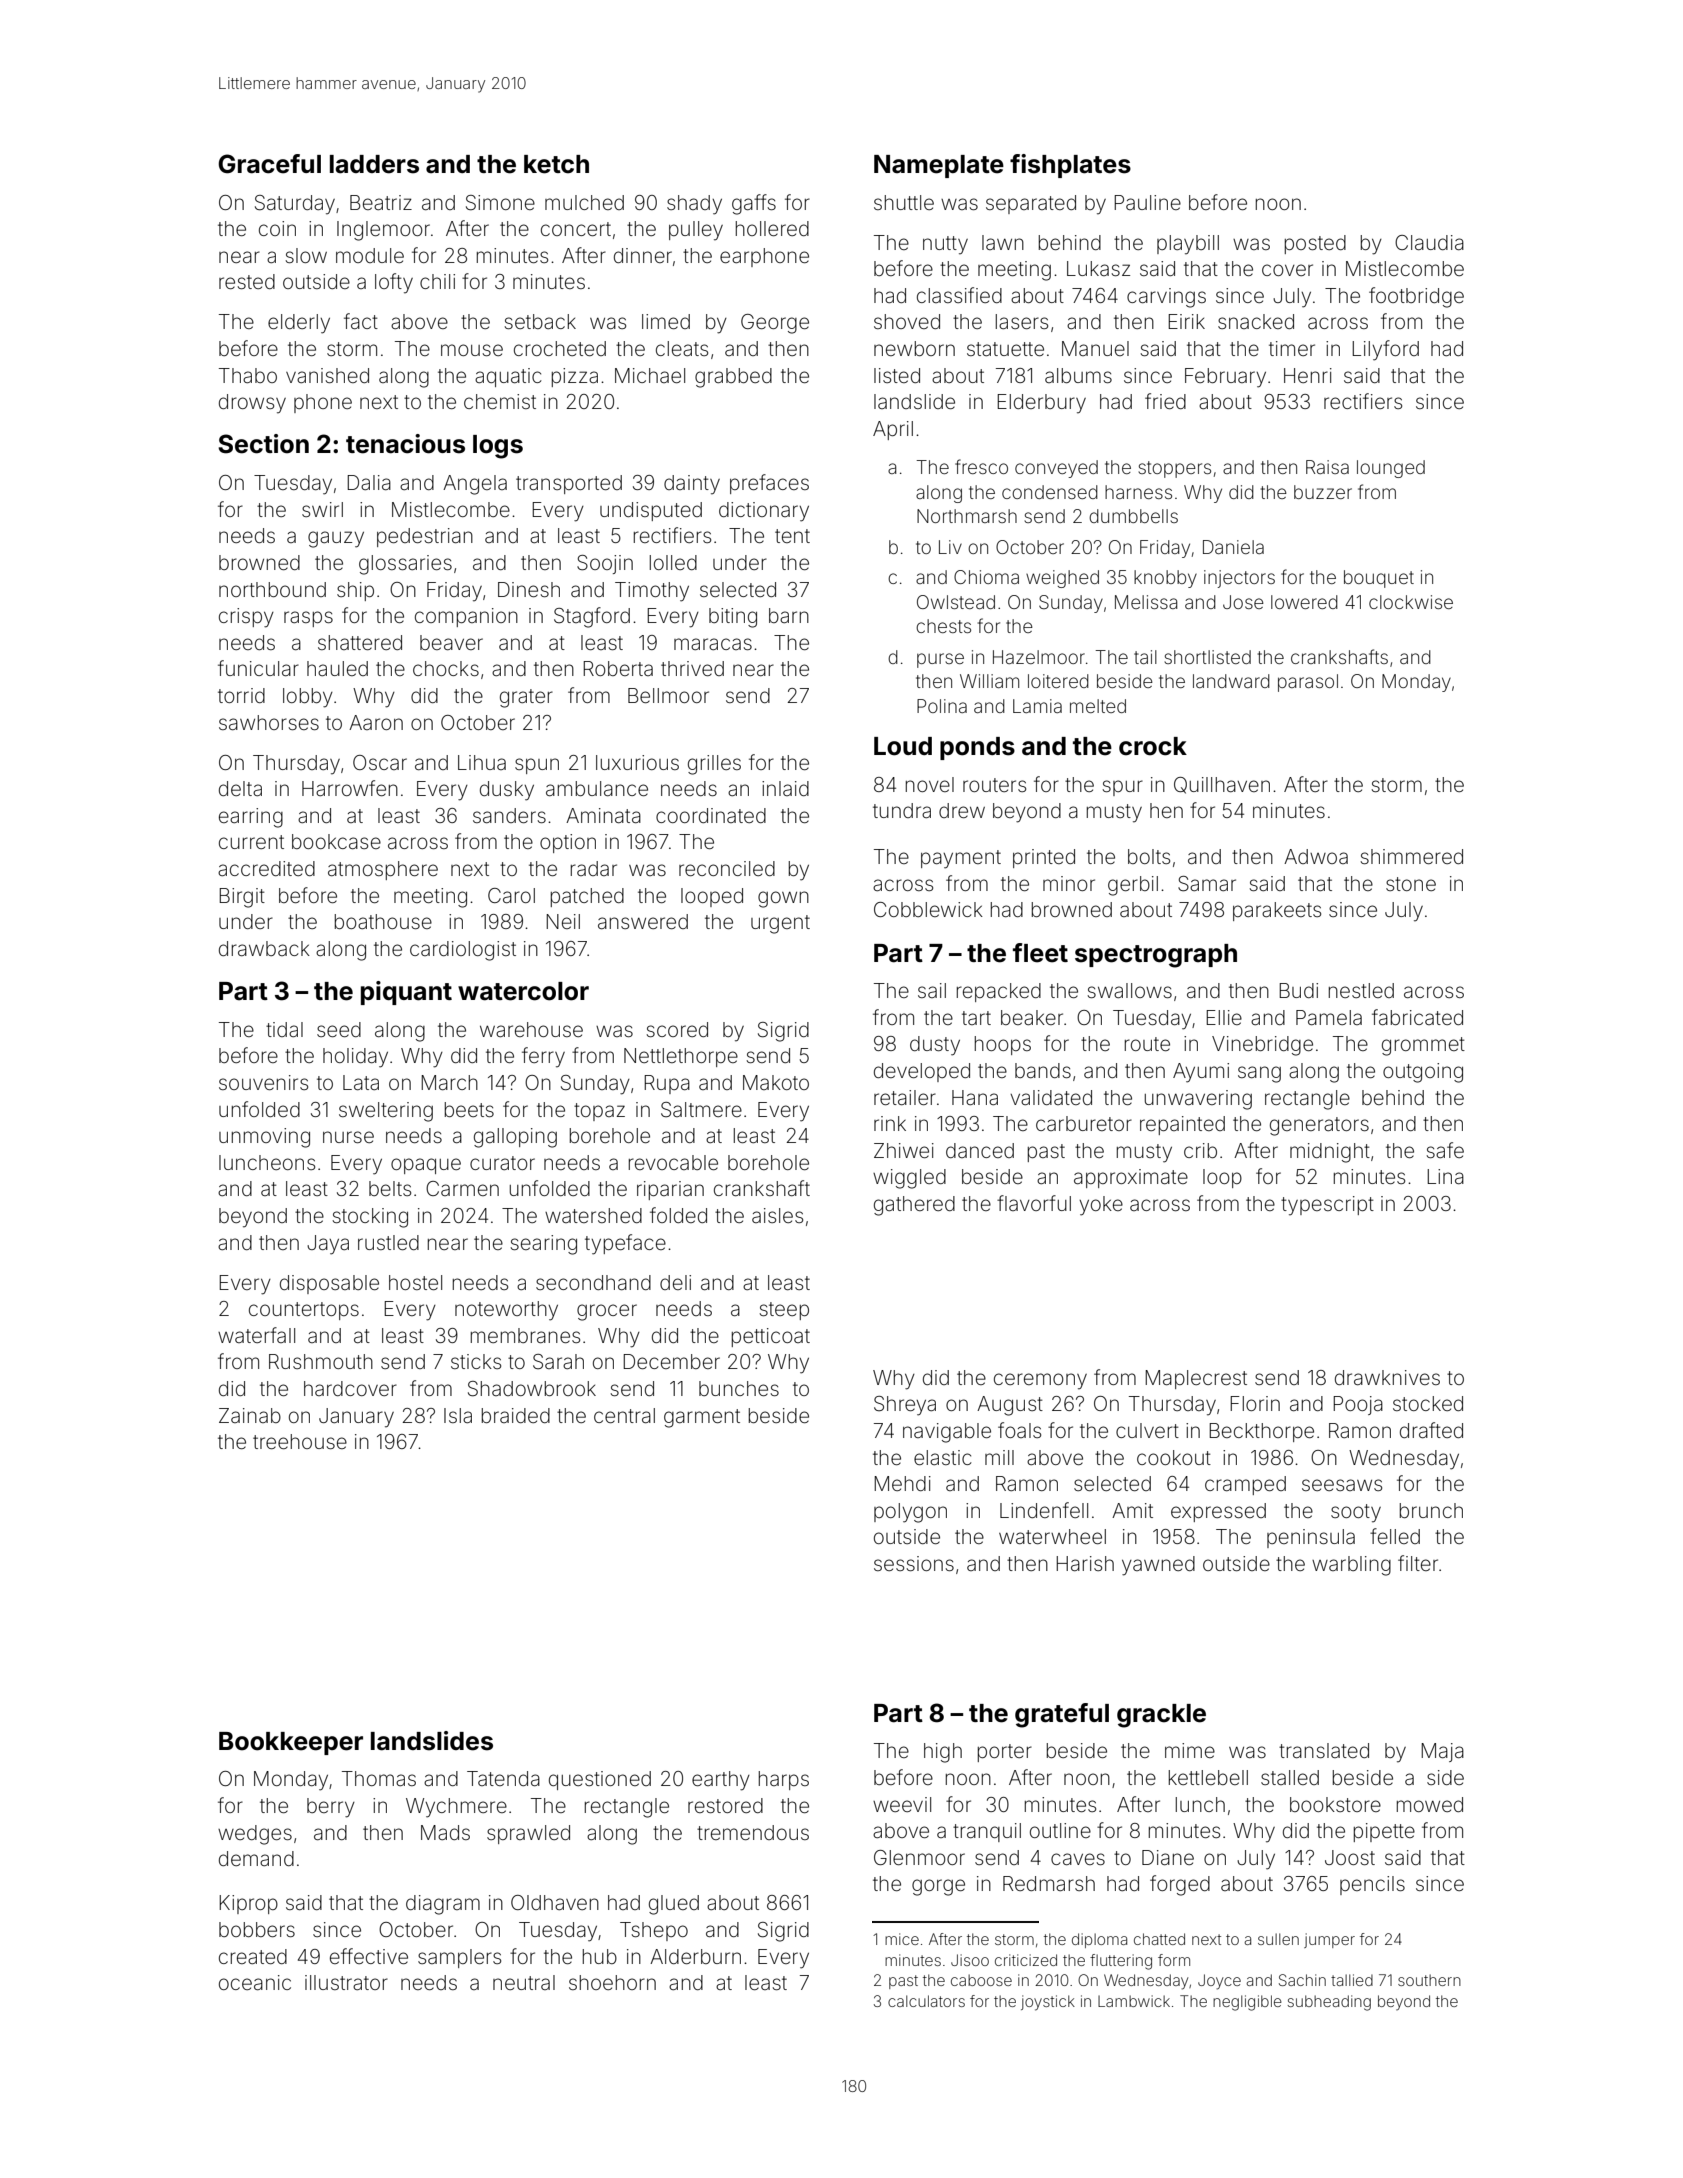 The image size is (1683, 2178). Describe the element at coordinates (300, 1441) in the screenshot. I see `treehouse` at that location.
